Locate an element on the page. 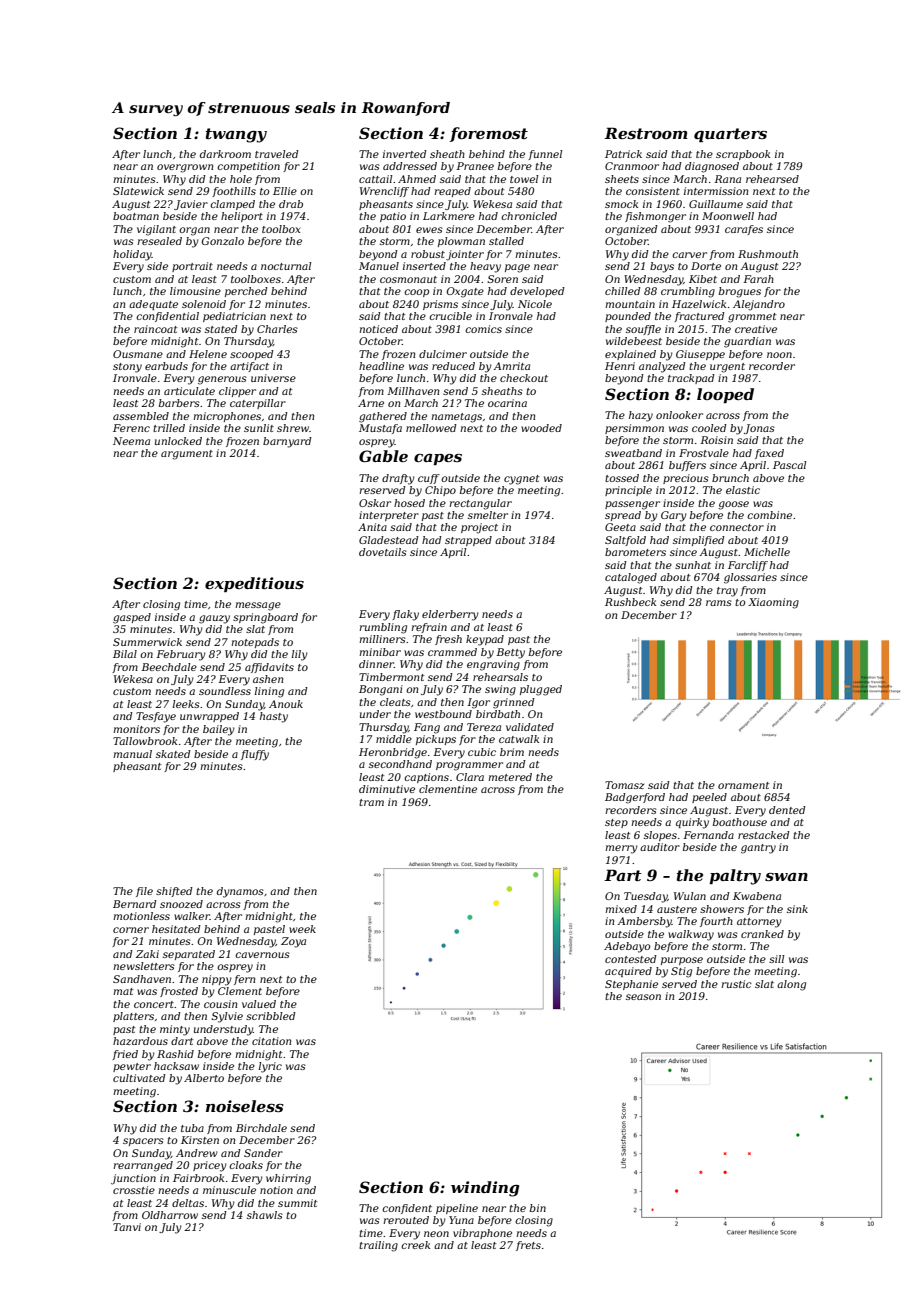 This page has width=924, height=1308. precious is located at coordinates (686, 479).
